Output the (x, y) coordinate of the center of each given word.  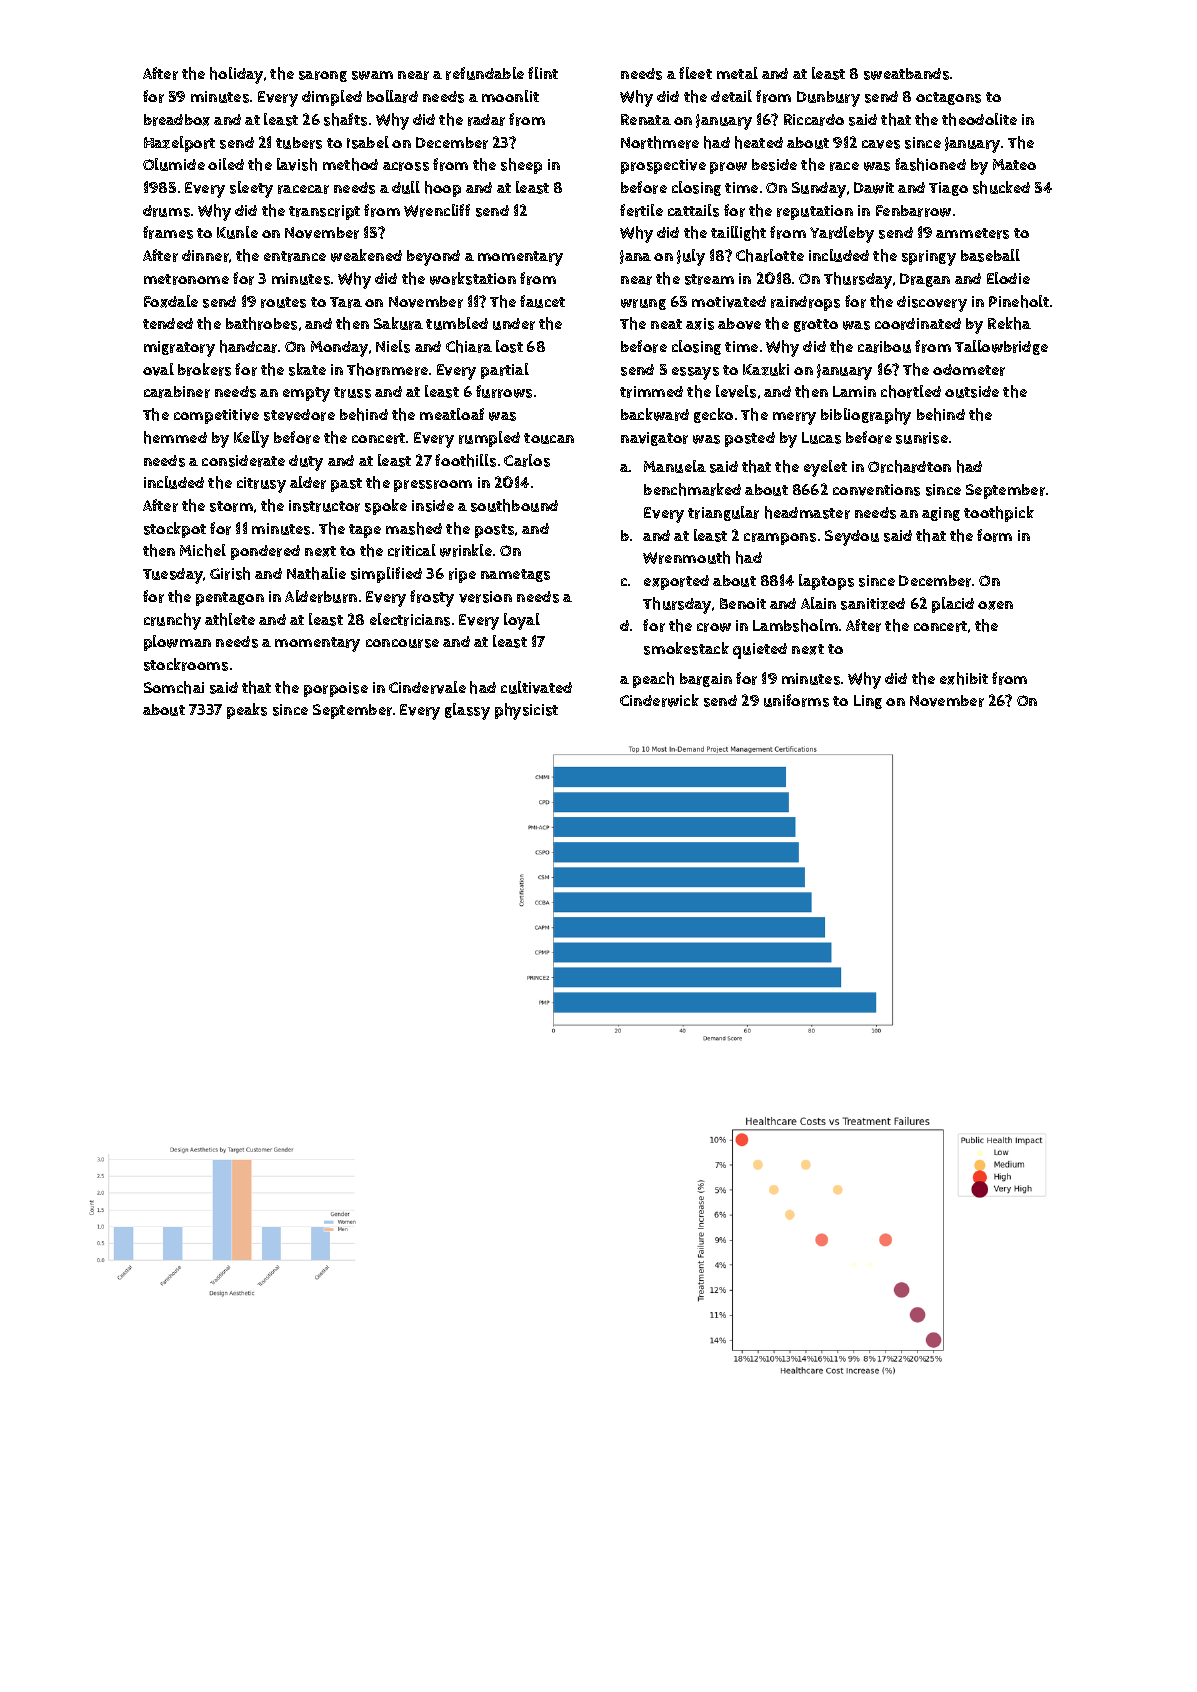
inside (433, 506)
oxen (995, 605)
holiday (236, 75)
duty (306, 463)
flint (543, 73)
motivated (729, 302)
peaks (247, 711)
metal (737, 73)
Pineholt (1019, 301)
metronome (186, 279)
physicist (526, 711)
